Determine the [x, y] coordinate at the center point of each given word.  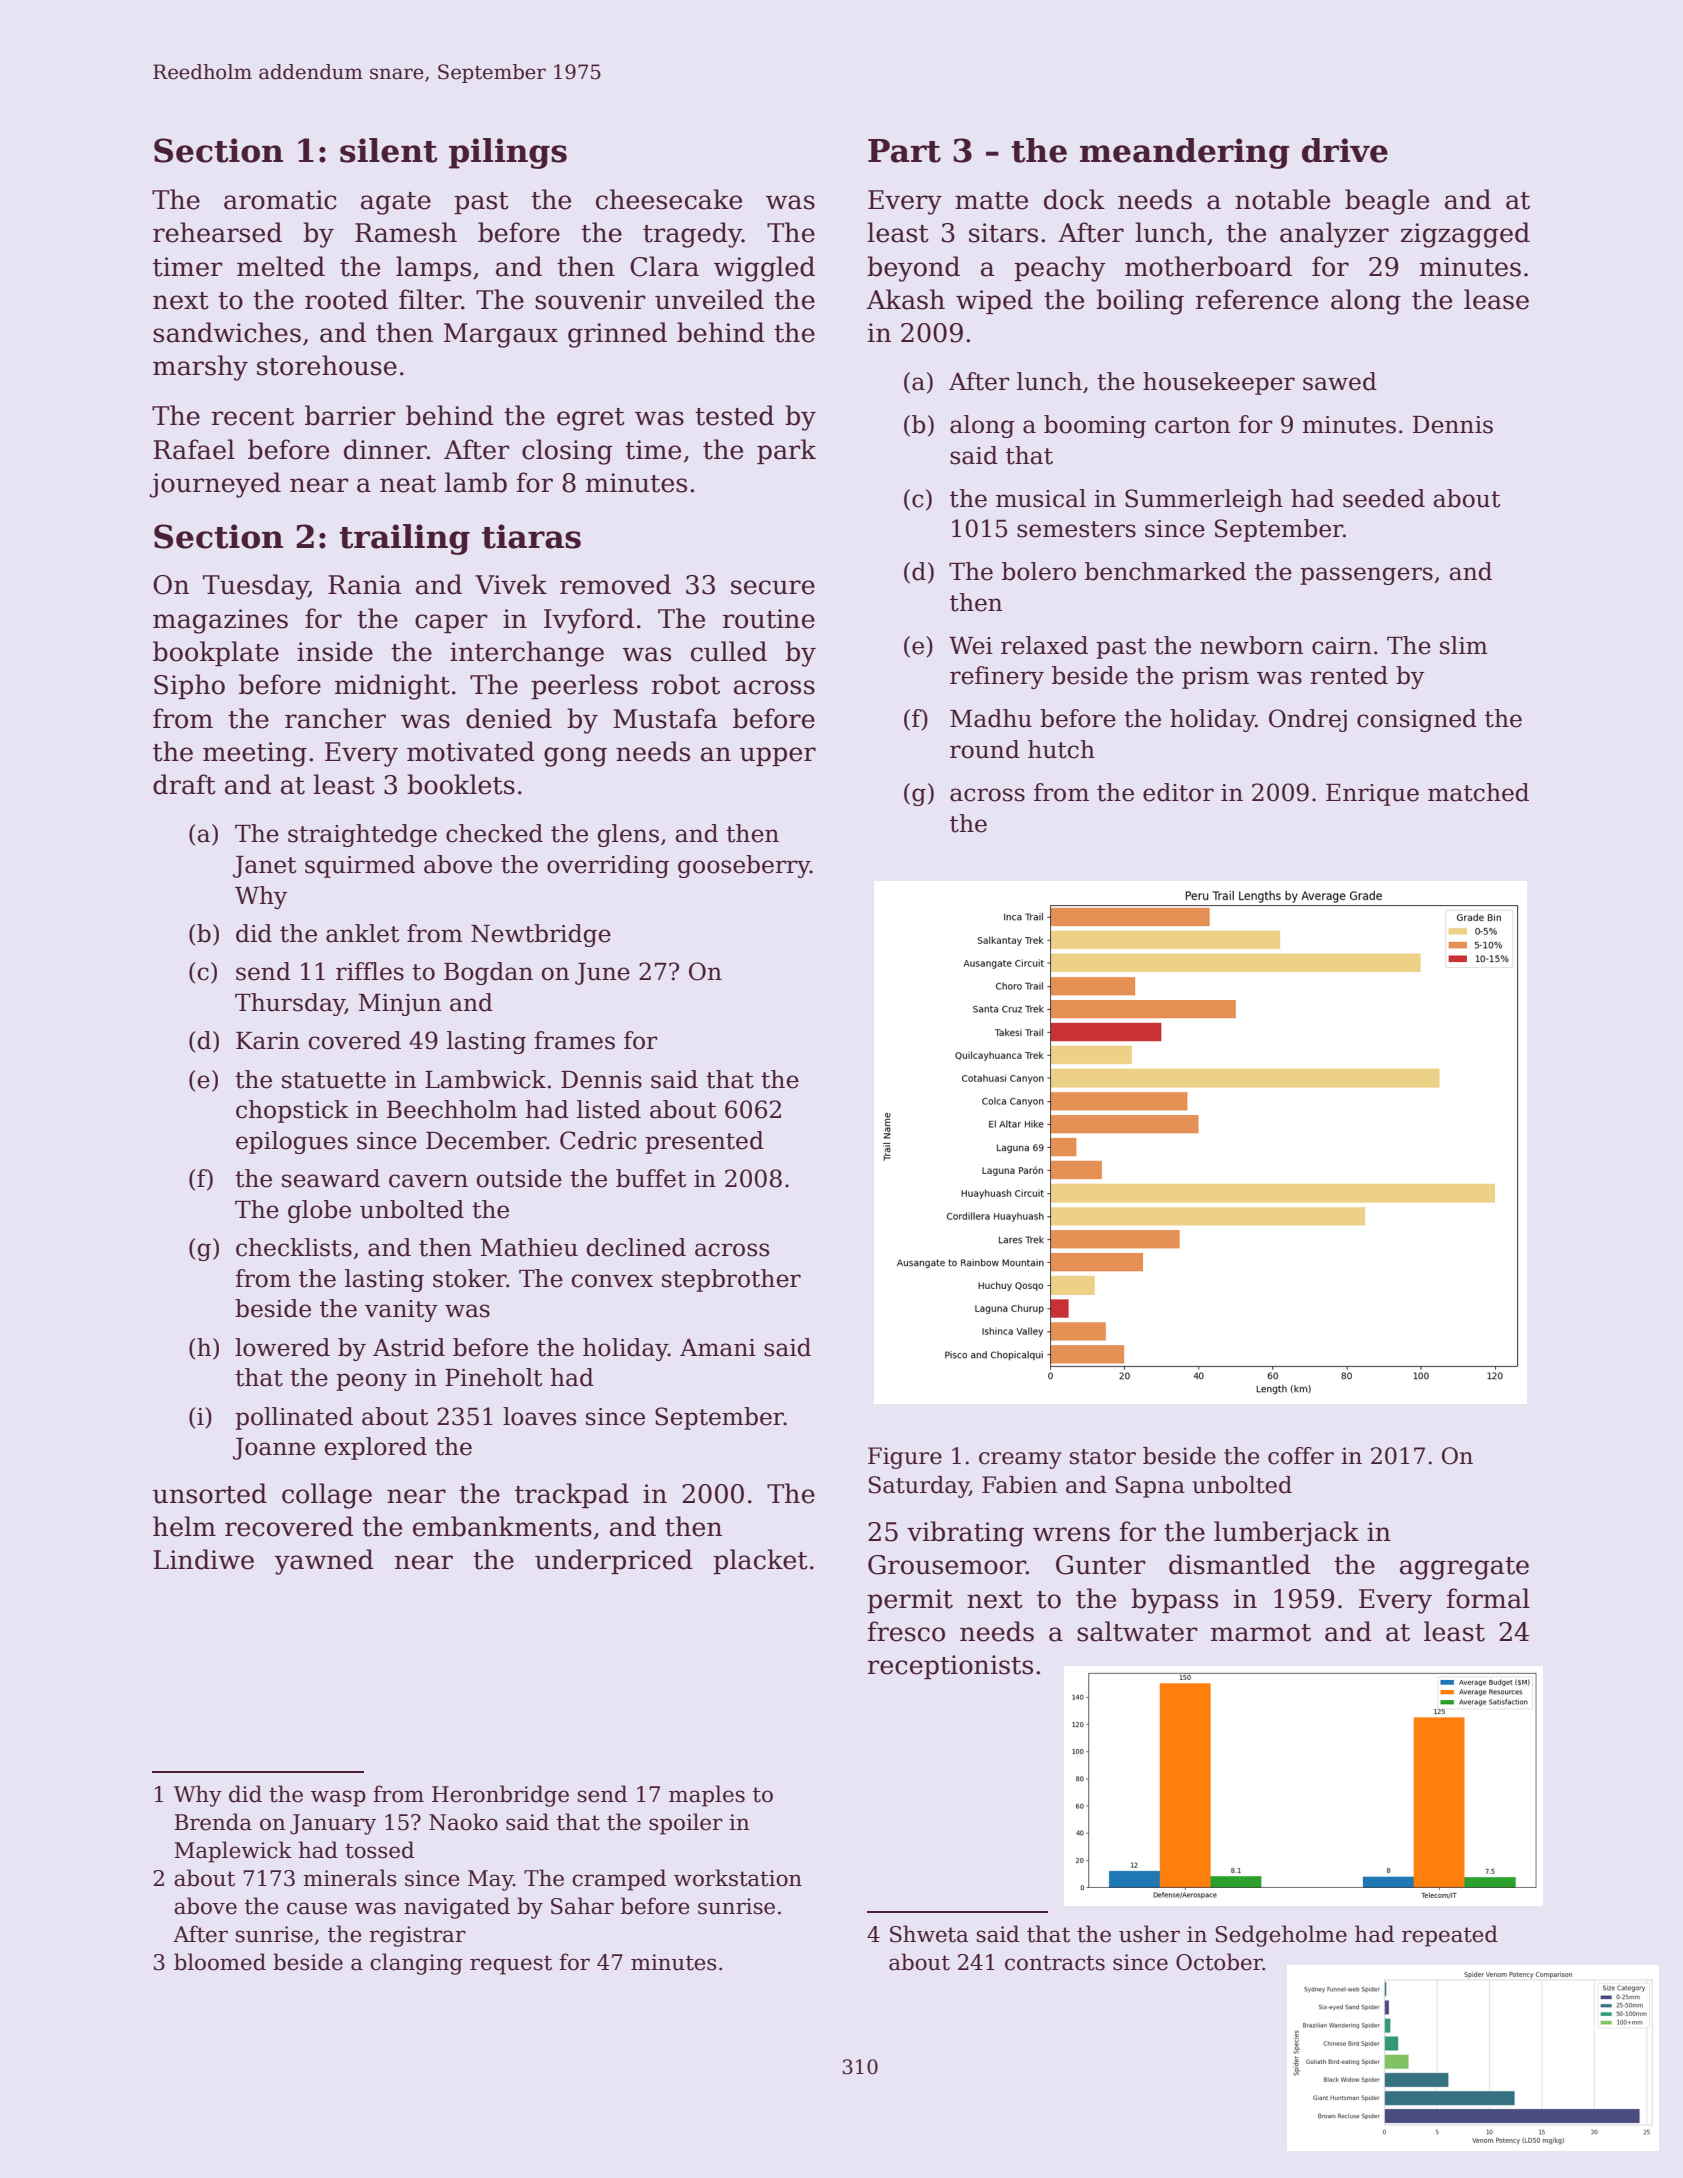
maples [707, 1796]
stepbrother [731, 1280]
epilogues [292, 1142]
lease [1496, 299]
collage [327, 1496]
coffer [1301, 1456]
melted [281, 266]
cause [317, 1908]
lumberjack [1286, 1534]
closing [567, 452]
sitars [1003, 233]
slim [1464, 645]
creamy [1020, 1460]
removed [615, 584]
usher [1149, 1934]
